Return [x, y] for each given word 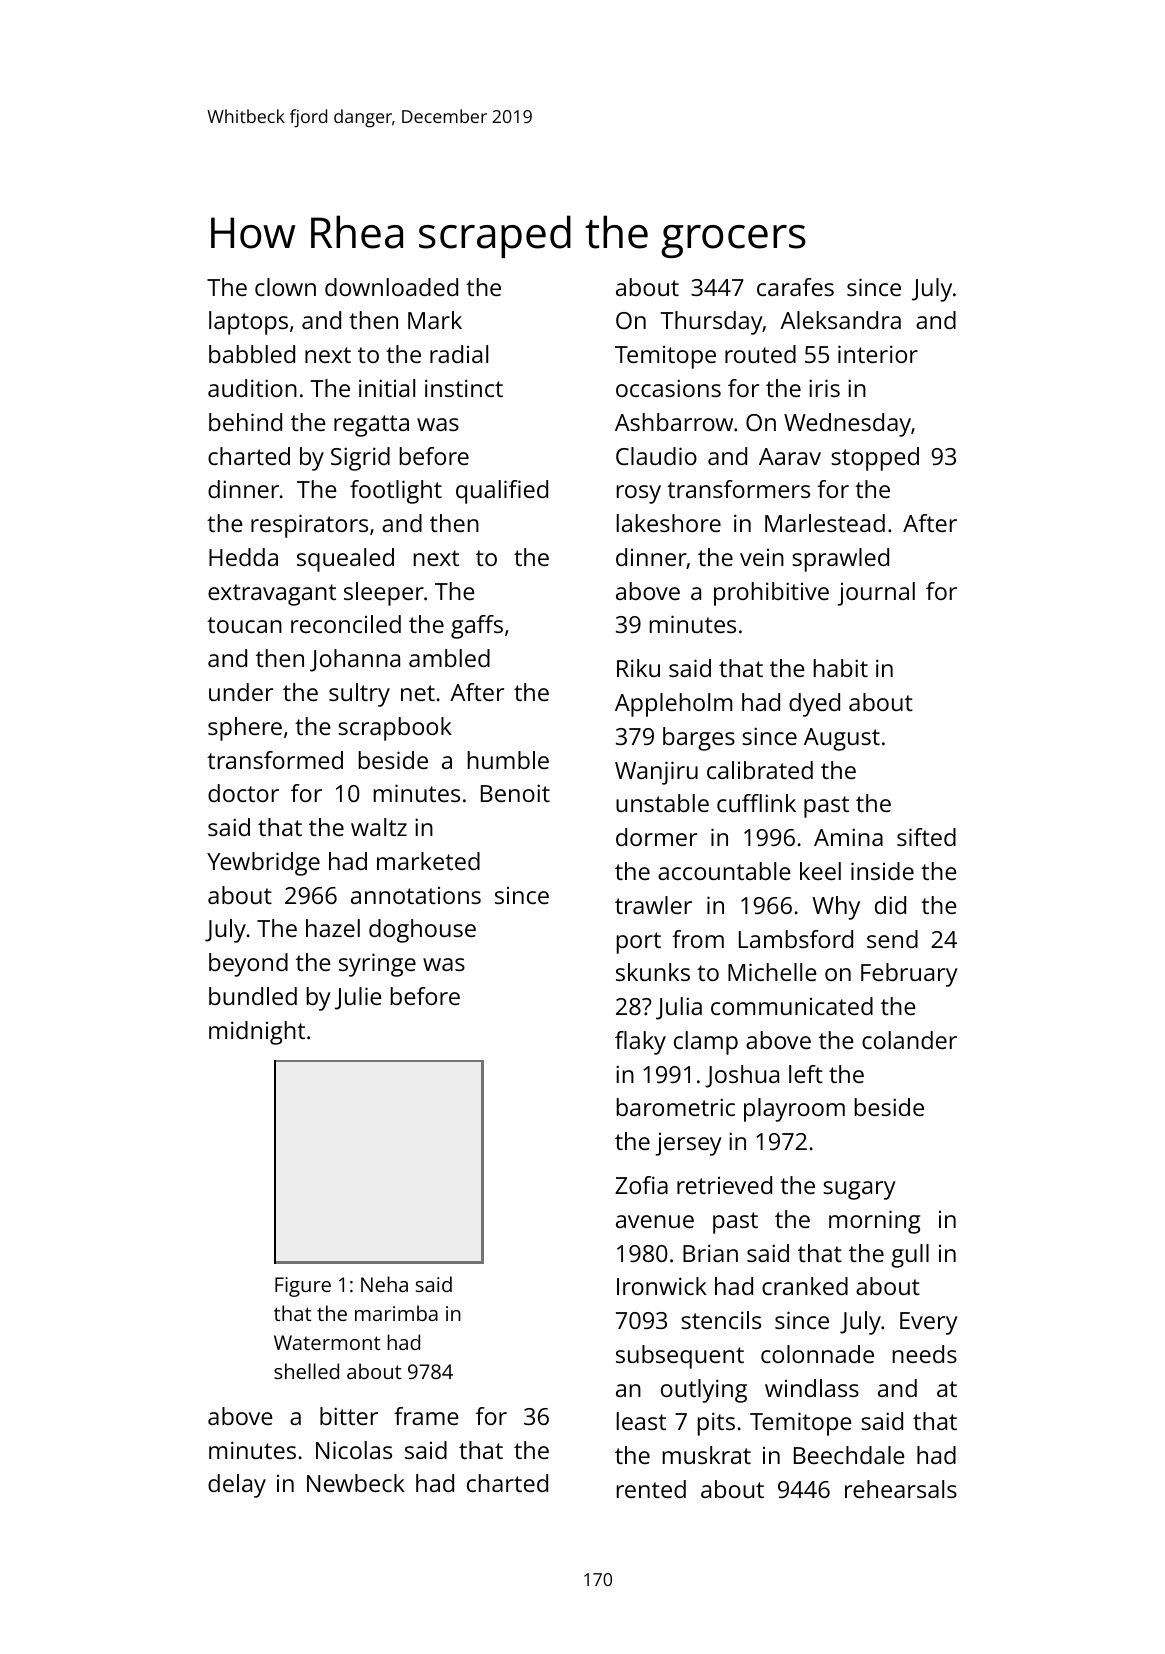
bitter [349, 1416]
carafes [795, 287]
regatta [371, 426]
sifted [926, 837]
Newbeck [356, 1483]
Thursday [712, 323]
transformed [275, 760]
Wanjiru [656, 773]
